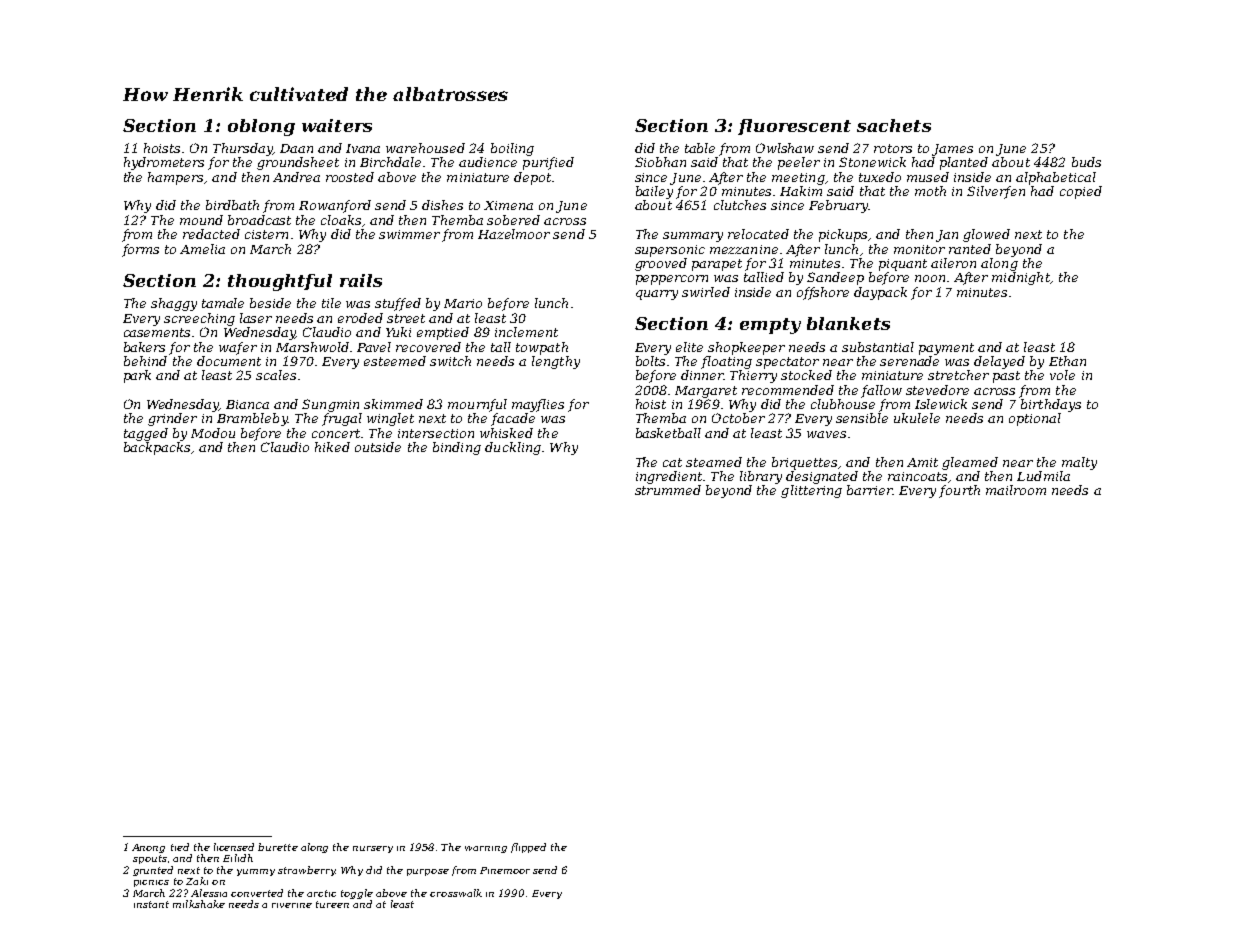 The height and width of the image is (952, 1233). Describe the element at coordinates (740, 205) in the image. I see `clutches` at that location.
